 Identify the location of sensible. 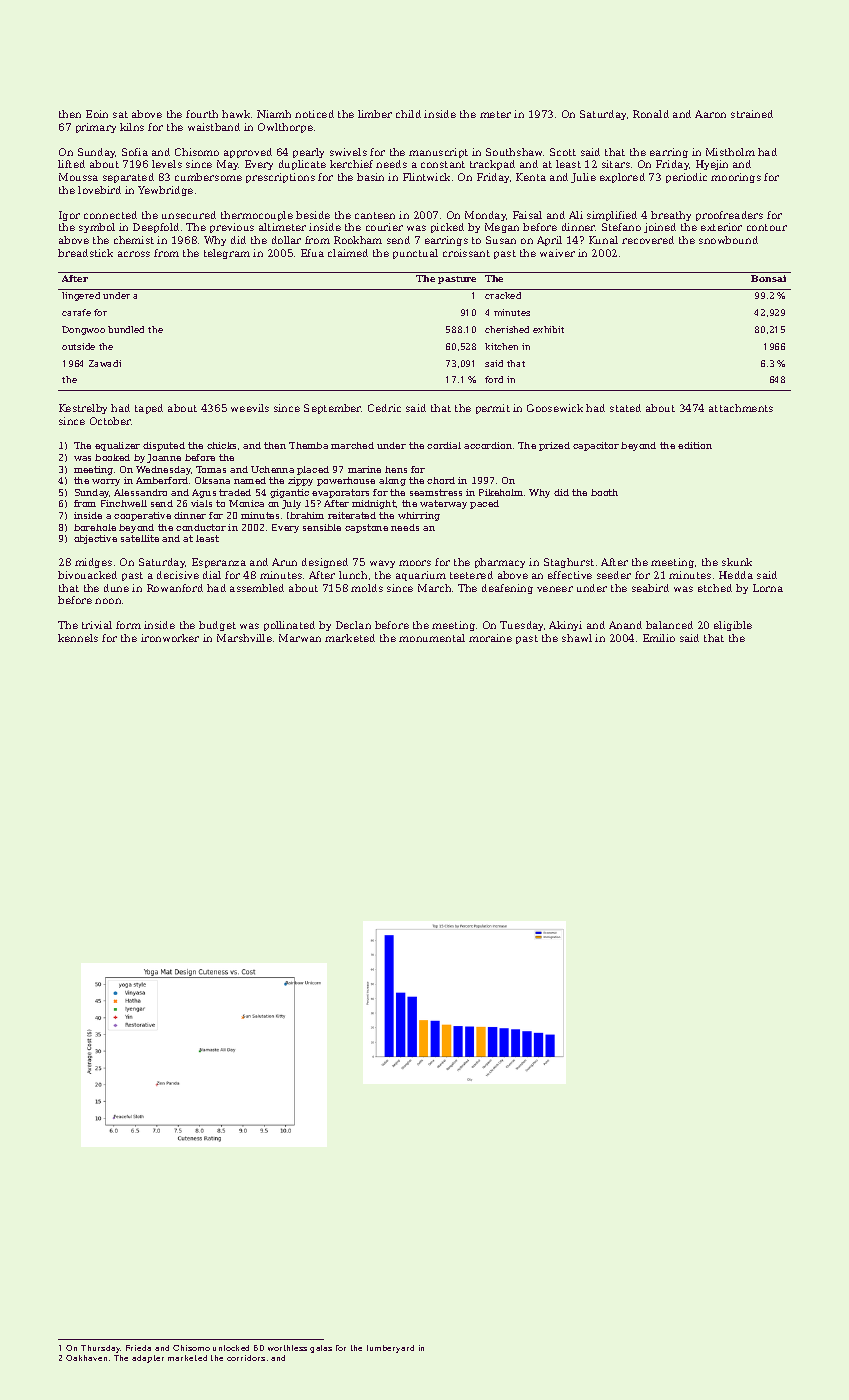
(322, 527).
